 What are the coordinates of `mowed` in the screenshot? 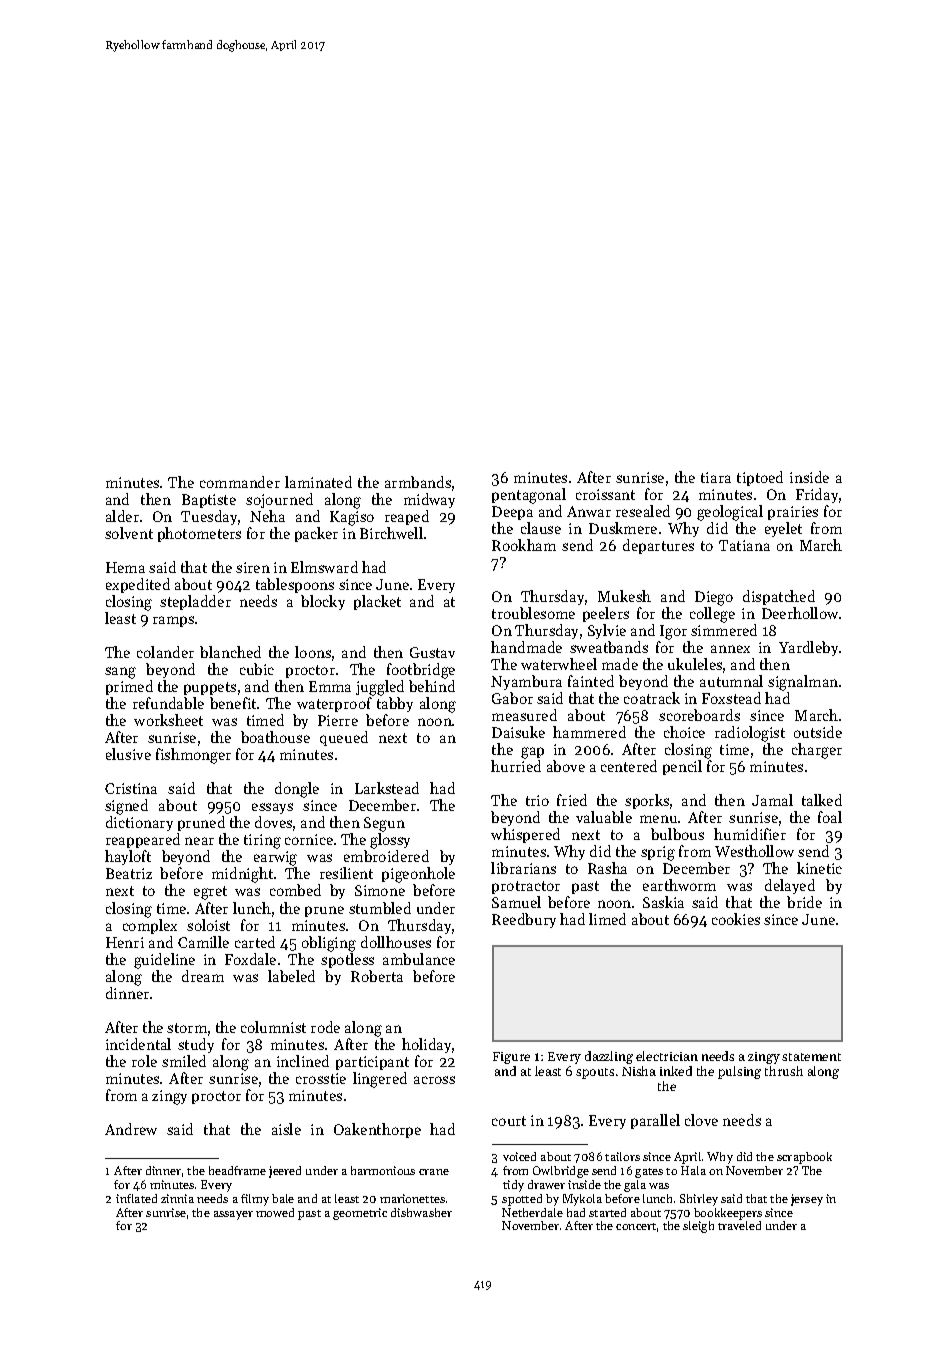 It's located at (275, 1212).
